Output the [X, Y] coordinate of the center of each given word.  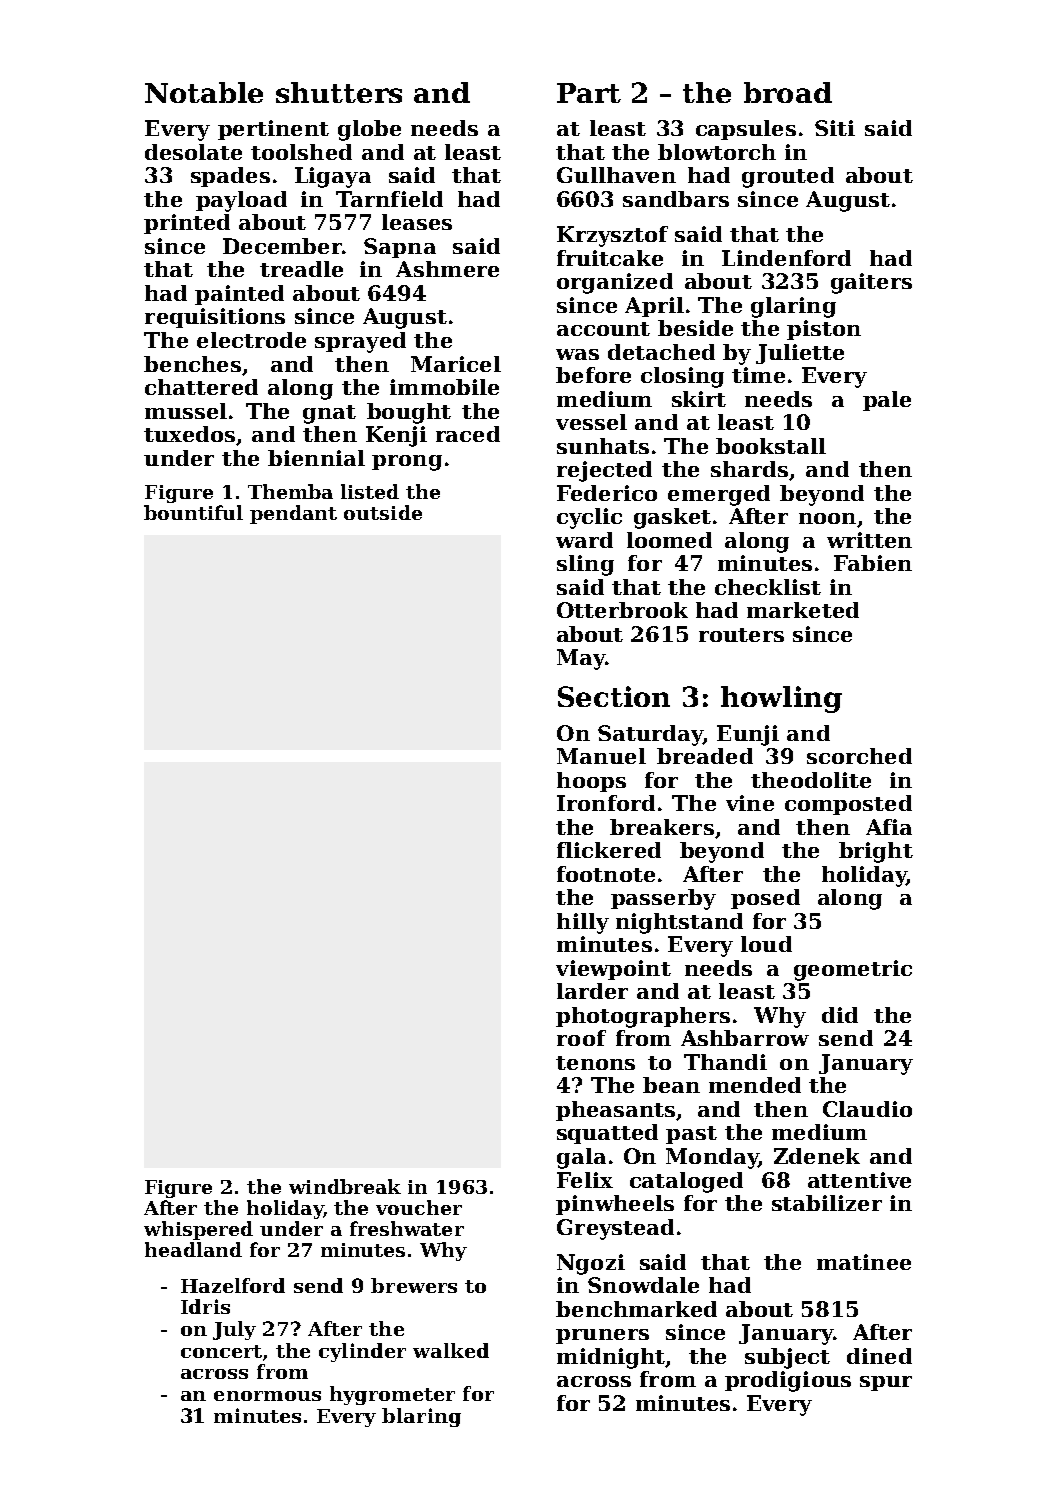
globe [369, 130]
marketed [803, 610]
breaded [705, 756]
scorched [859, 756]
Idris [205, 1306]
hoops [591, 782]
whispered [198, 1230]
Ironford [606, 803]
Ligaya [333, 177]
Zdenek [817, 1156]
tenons [595, 1063]
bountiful [193, 512]
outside [383, 512]
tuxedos [189, 434]
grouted [788, 177]
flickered [609, 850]
